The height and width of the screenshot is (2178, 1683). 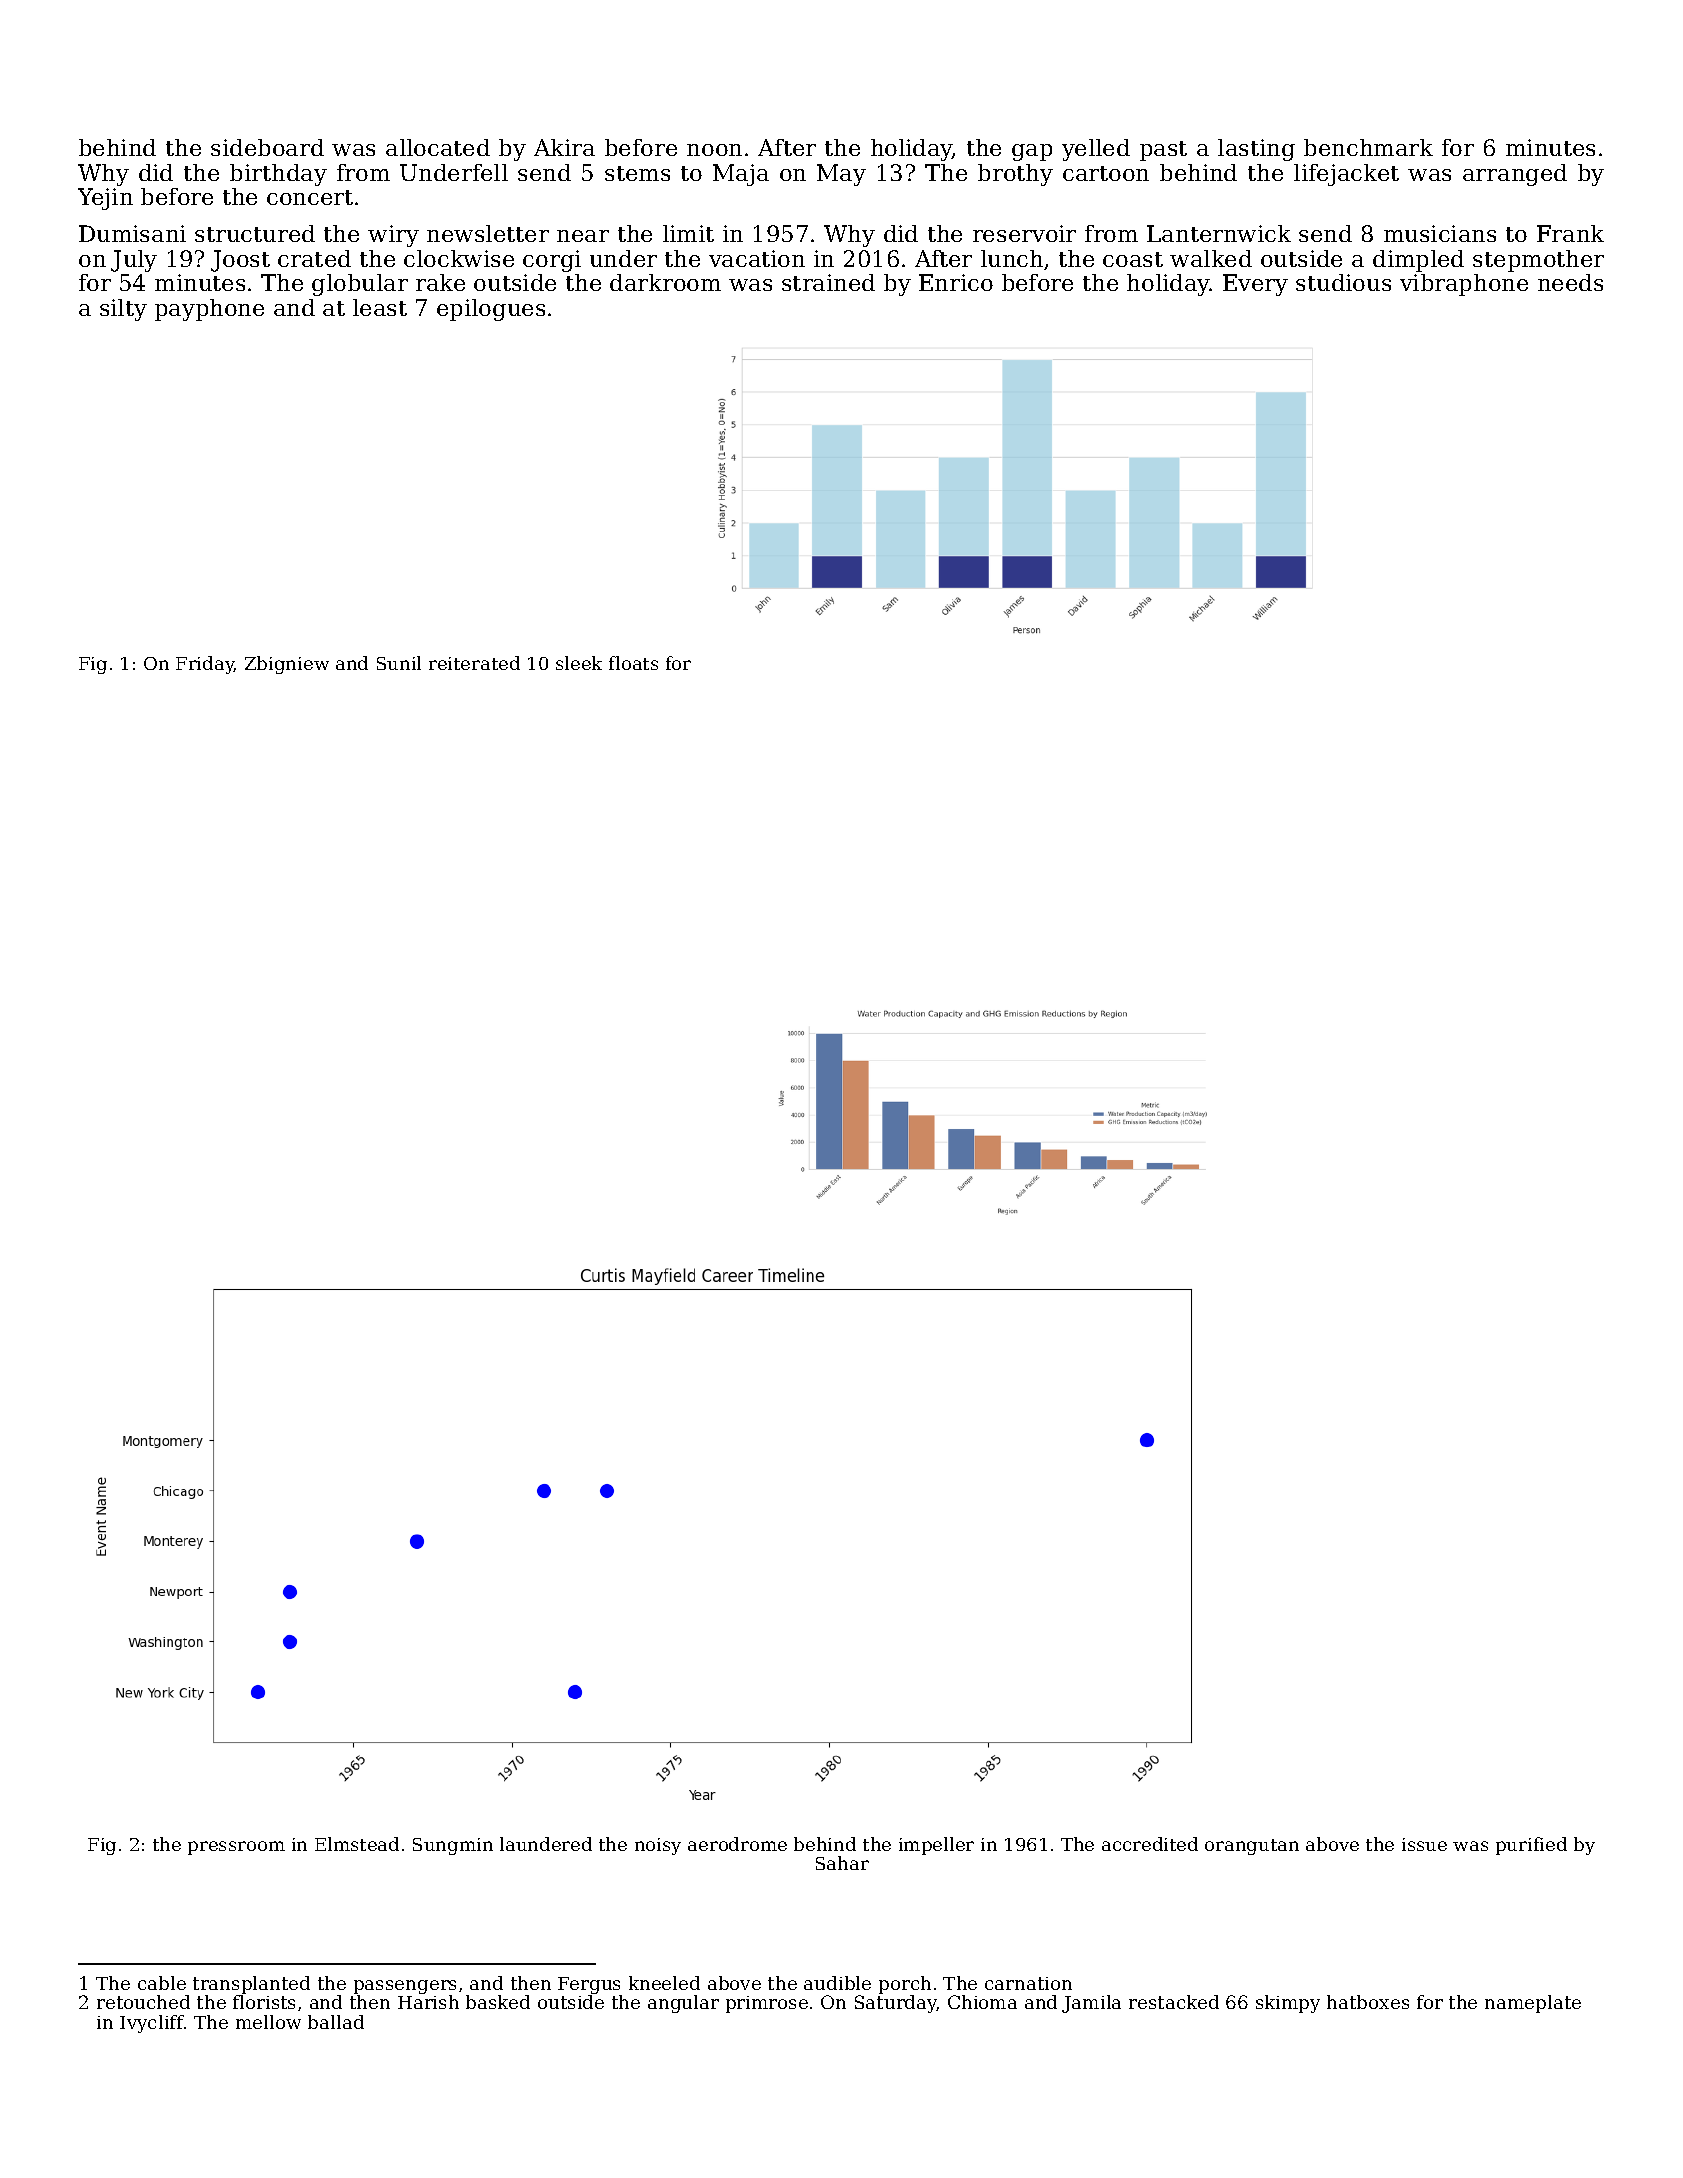 I want to click on cable, so click(x=162, y=1983).
